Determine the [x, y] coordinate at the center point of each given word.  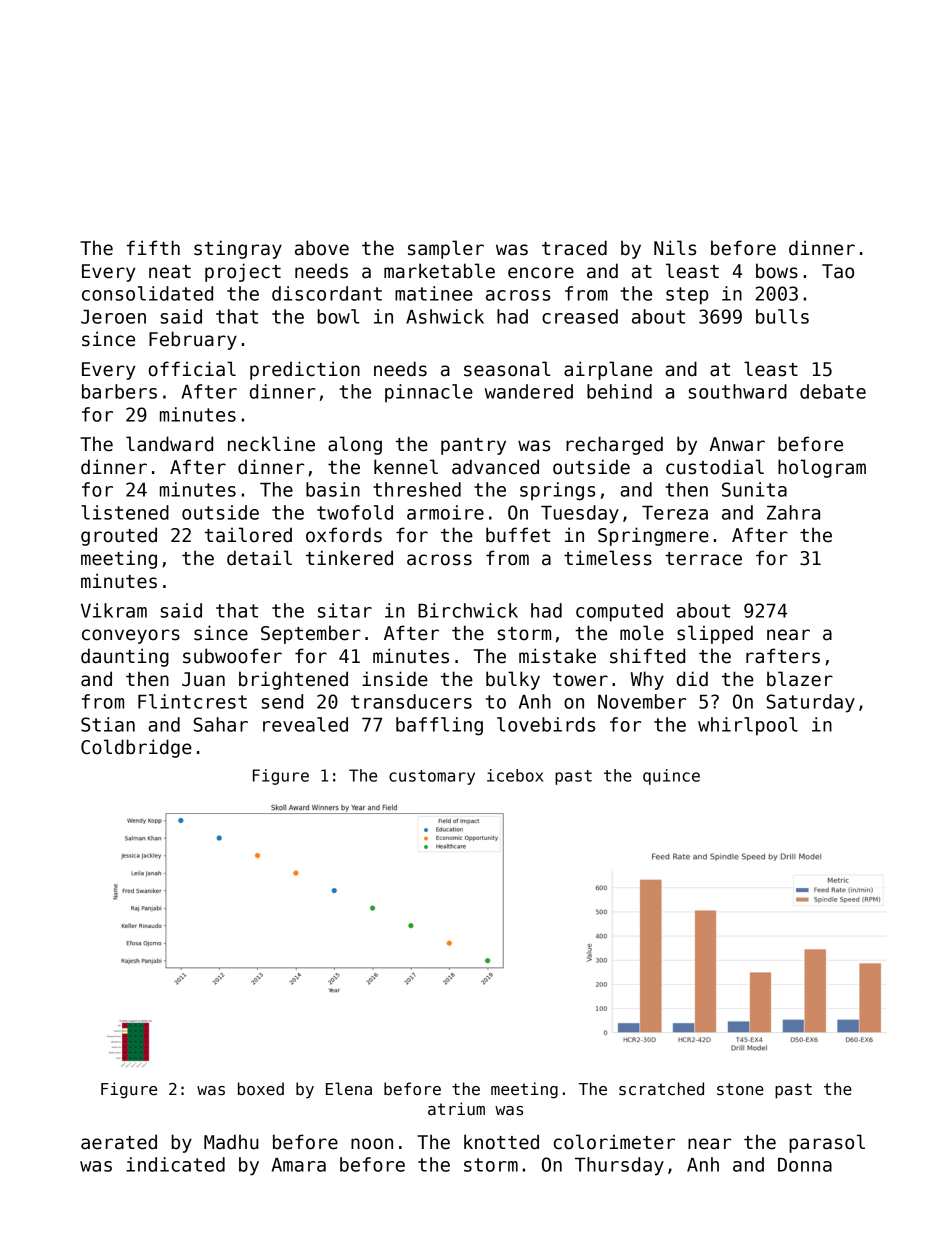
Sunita [754, 489]
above [322, 248]
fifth [153, 247]
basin [333, 489]
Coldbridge [136, 748]
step [687, 296]
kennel [406, 467]
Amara [299, 1165]
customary [432, 777]
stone [740, 1089]
